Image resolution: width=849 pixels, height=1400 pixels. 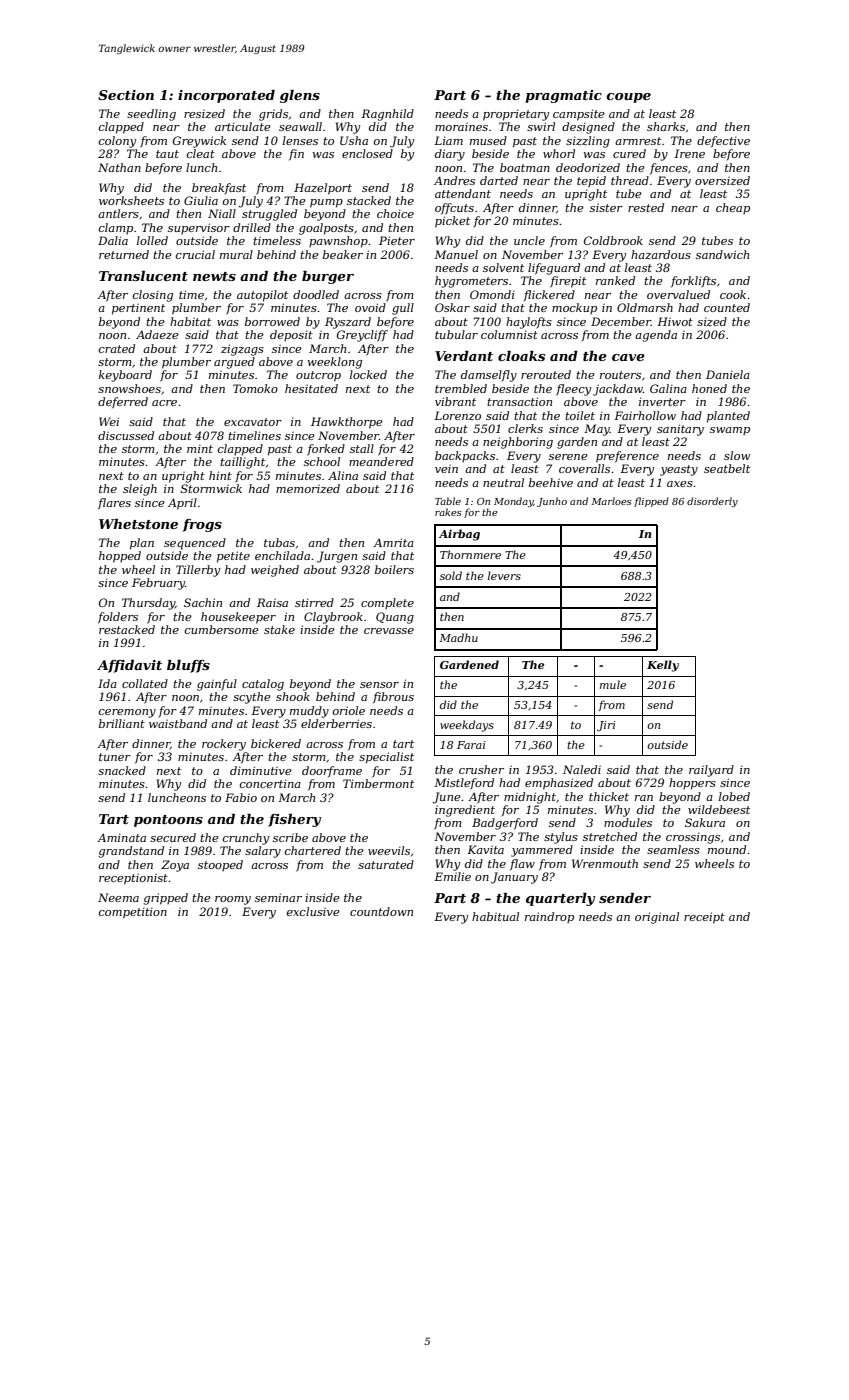 I want to click on lolled, so click(x=152, y=240).
